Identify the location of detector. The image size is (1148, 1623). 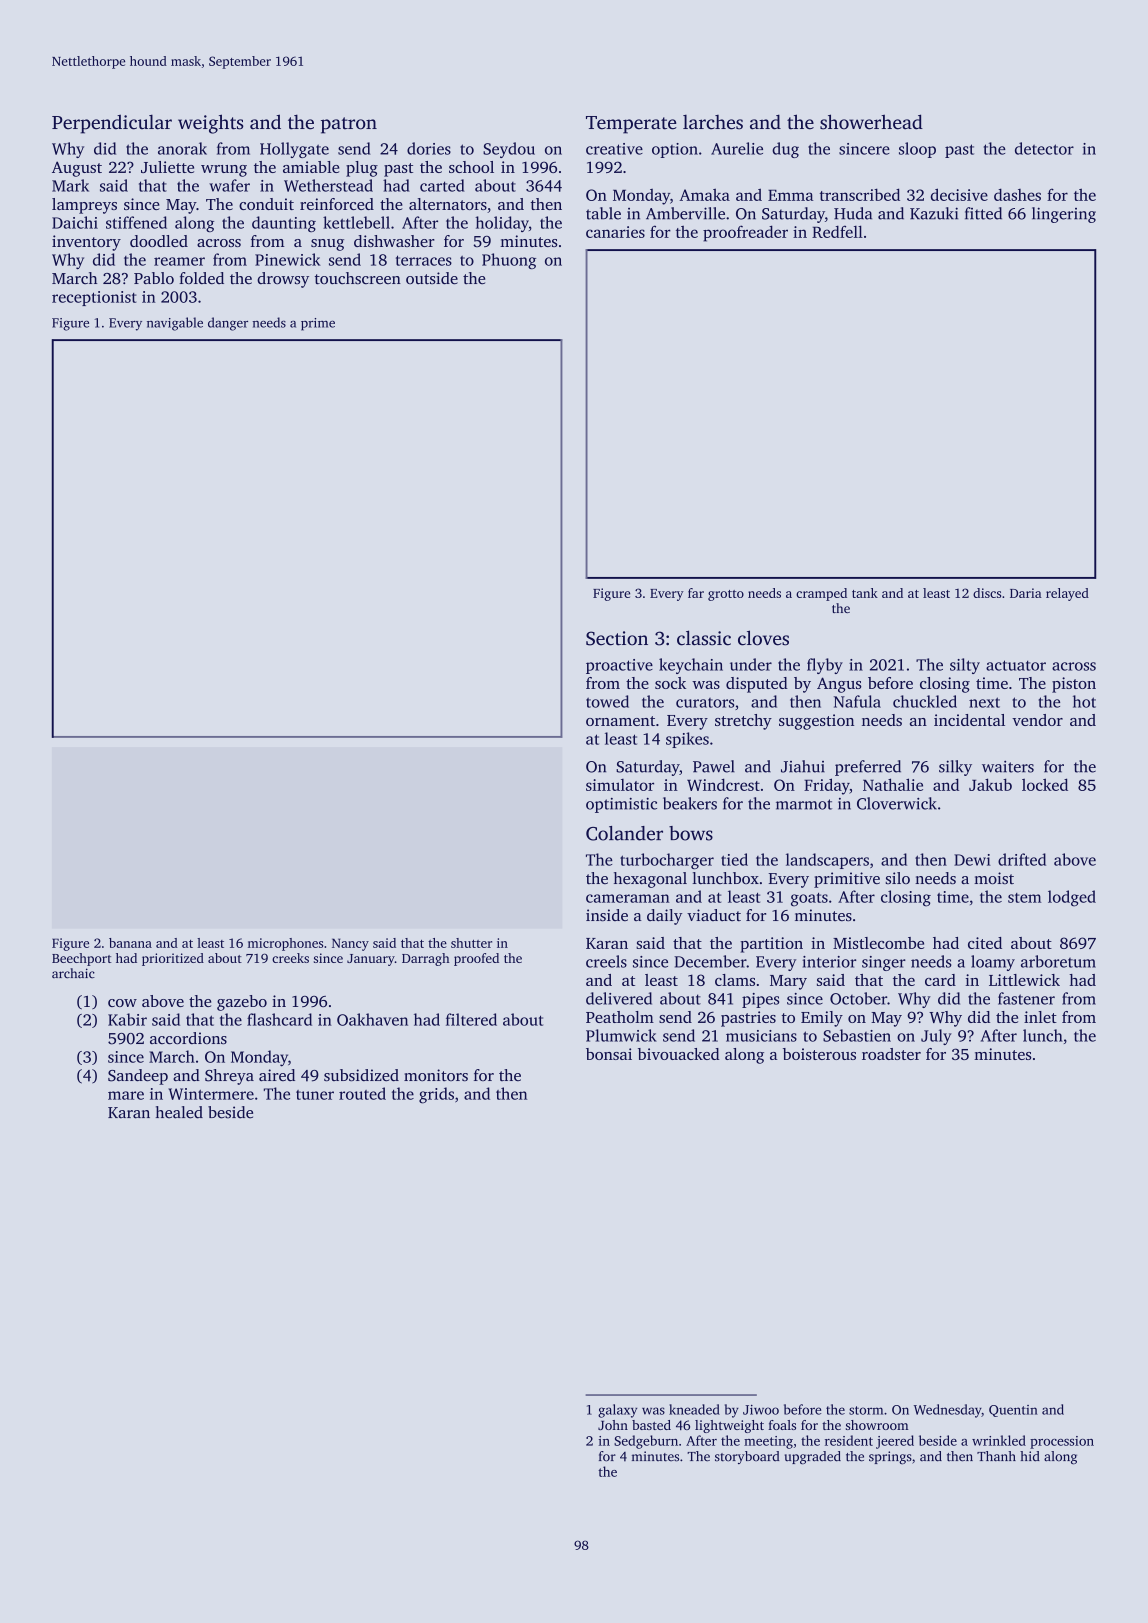
(1044, 148).
